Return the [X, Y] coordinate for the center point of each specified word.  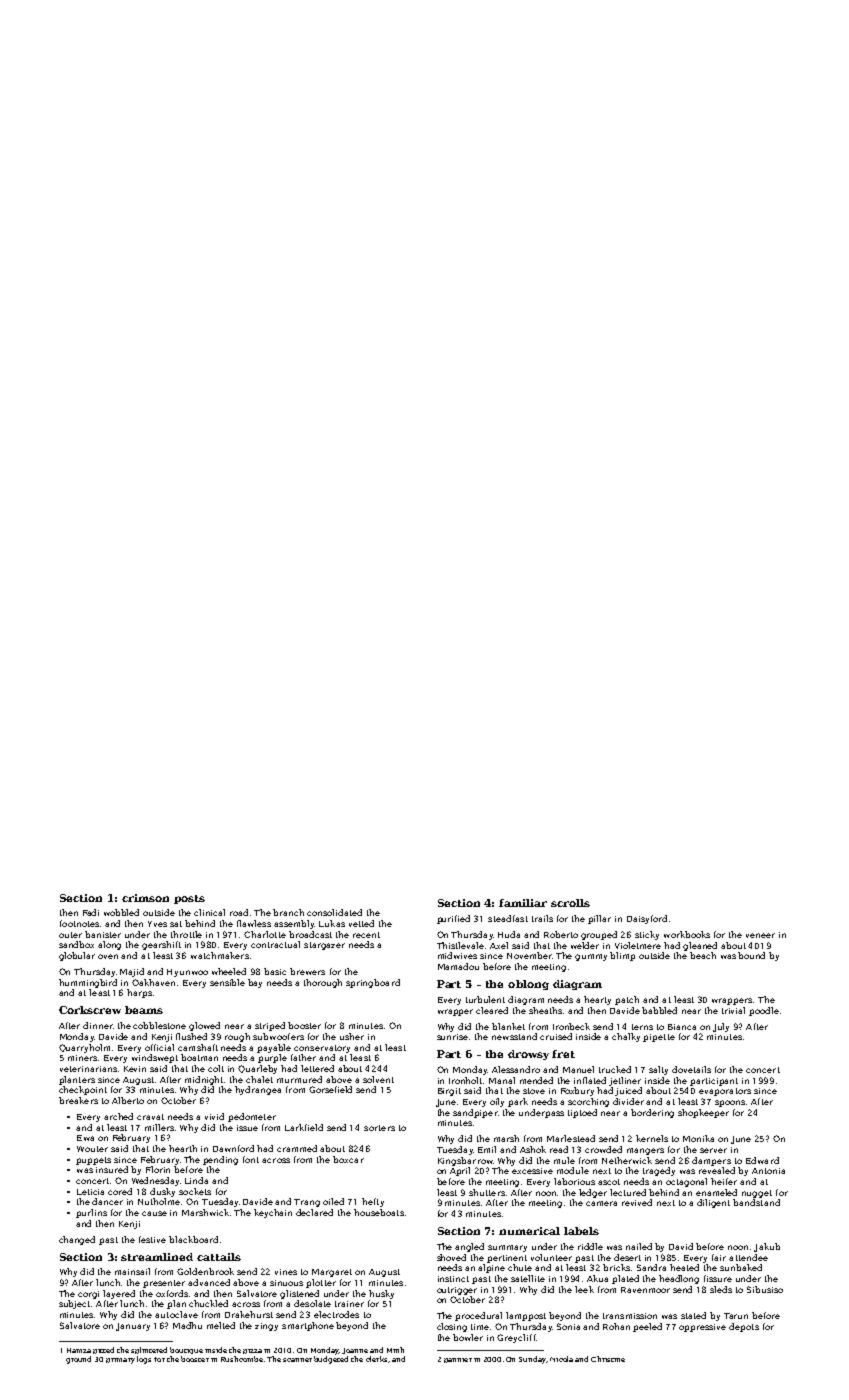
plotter [321, 1283]
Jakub [767, 1247]
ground [78, 1360]
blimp [622, 956]
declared [314, 1212]
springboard [373, 983]
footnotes [79, 923]
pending [220, 1160]
